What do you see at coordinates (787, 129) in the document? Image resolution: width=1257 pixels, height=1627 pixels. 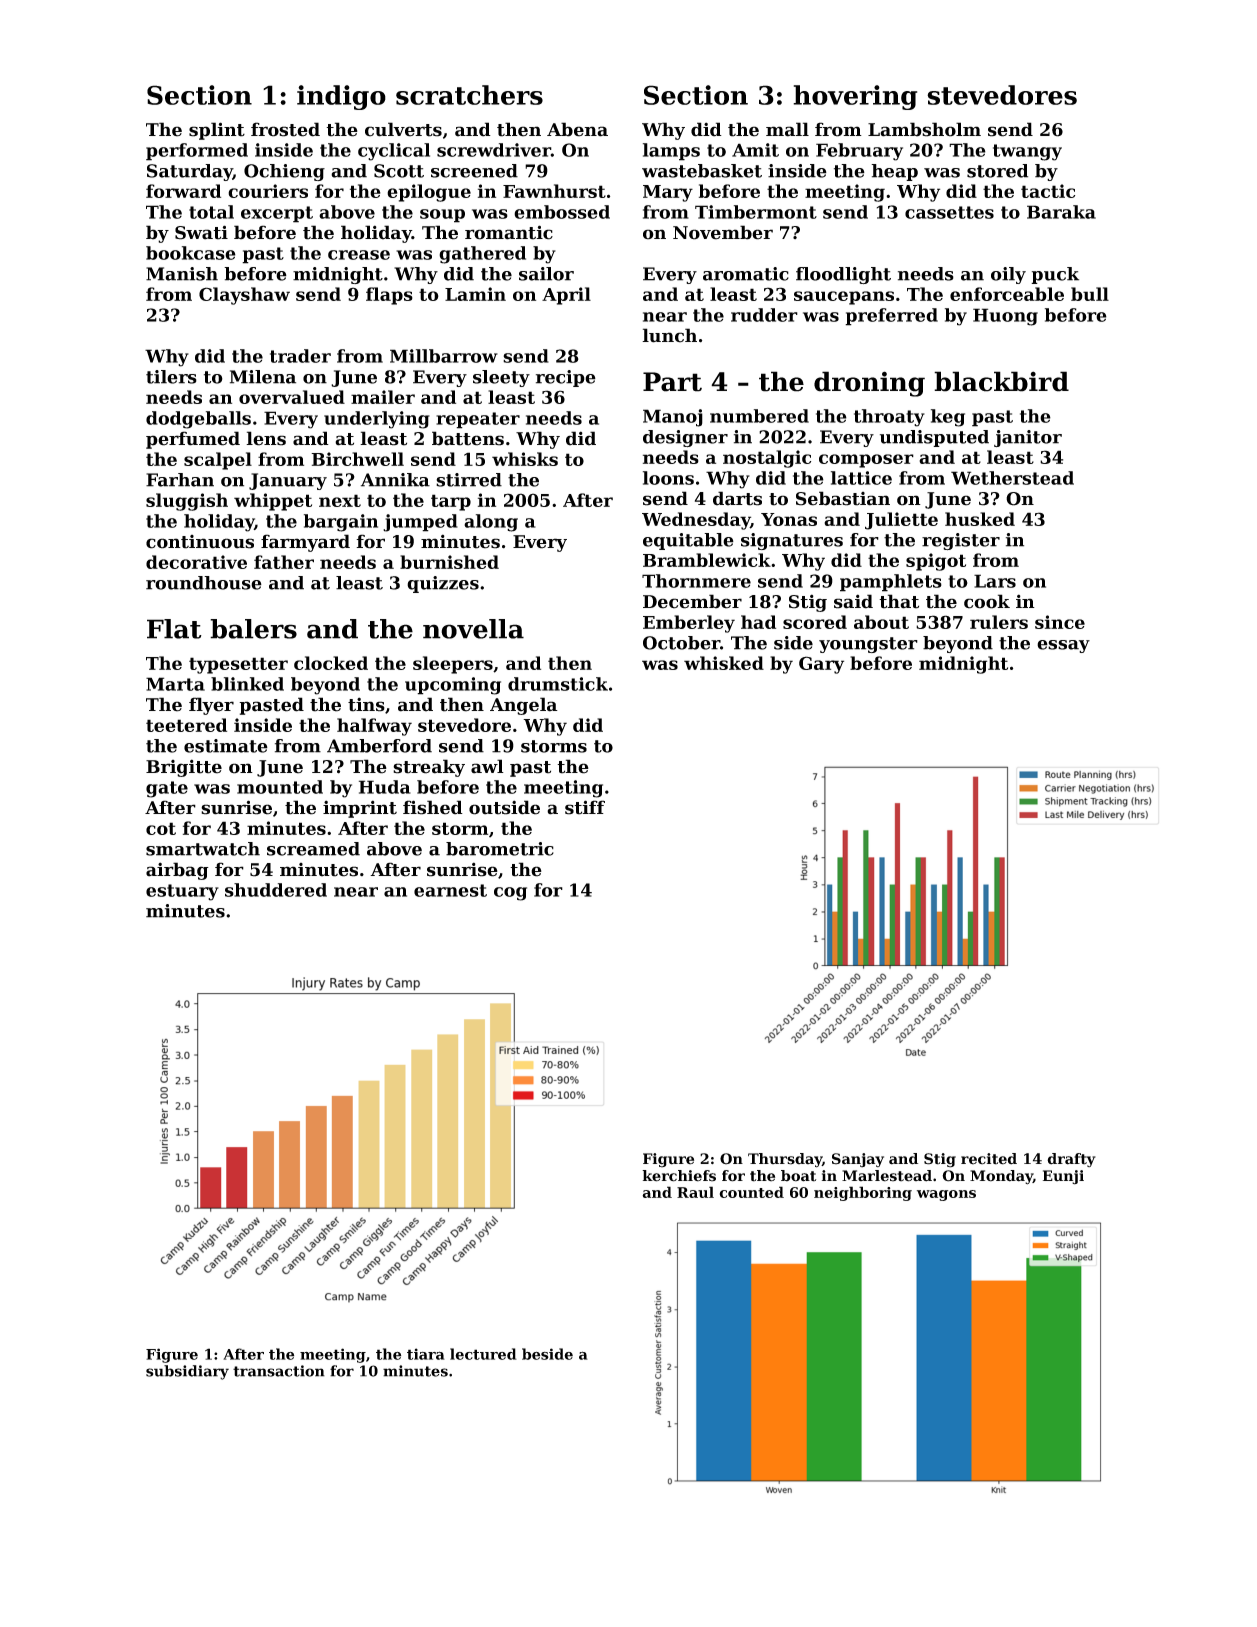 I see `mall` at bounding box center [787, 129].
